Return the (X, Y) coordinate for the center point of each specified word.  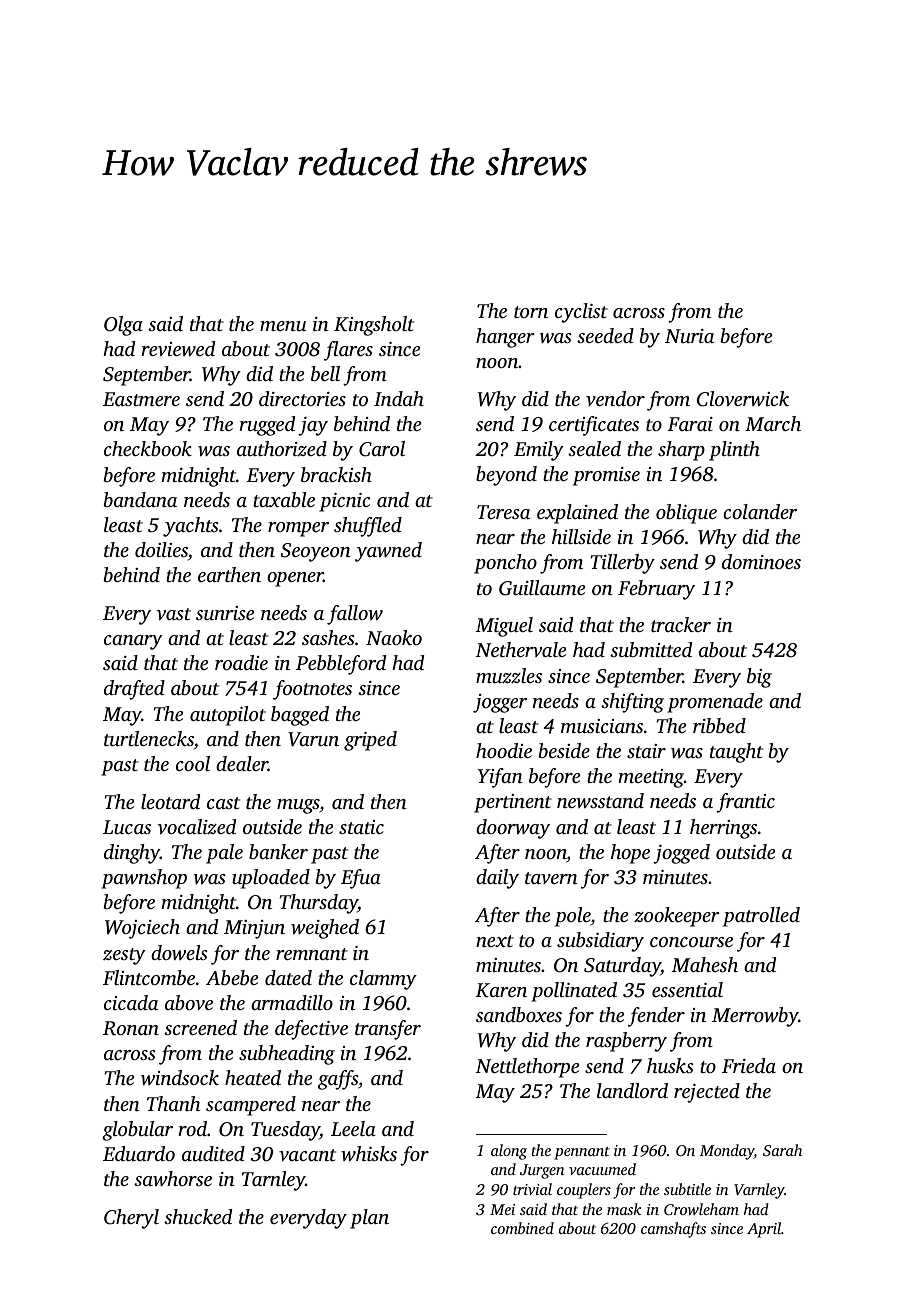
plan (369, 1219)
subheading (287, 1055)
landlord (632, 1090)
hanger (505, 338)
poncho (505, 564)
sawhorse (173, 1178)
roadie (241, 662)
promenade (715, 703)
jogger (500, 703)
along (509, 1152)
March (773, 423)
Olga (123, 326)
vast (174, 614)
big (759, 678)
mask (624, 1209)
